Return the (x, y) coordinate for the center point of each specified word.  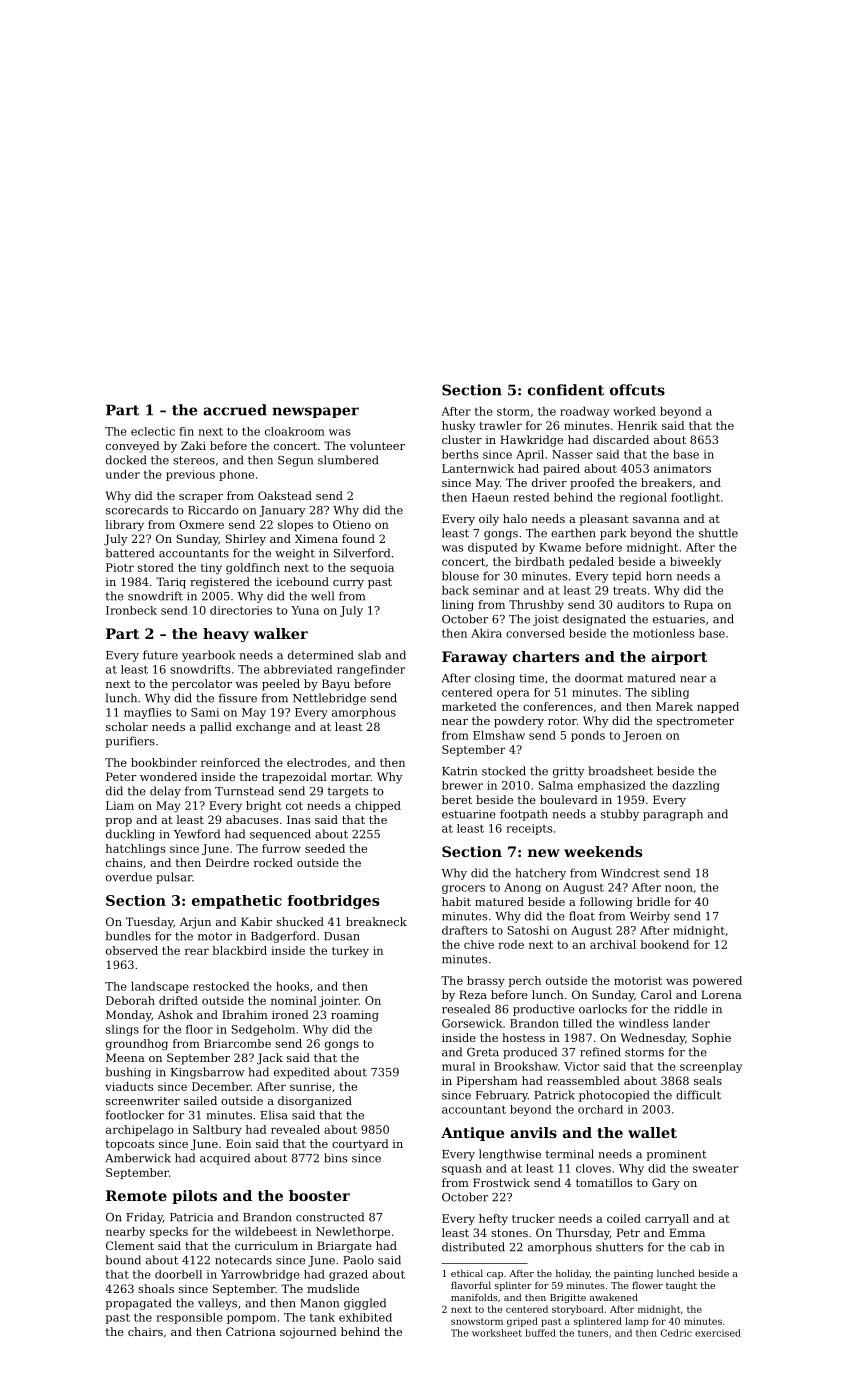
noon (679, 888)
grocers (463, 889)
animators (682, 468)
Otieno (352, 524)
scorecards (137, 510)
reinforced (230, 762)
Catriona (251, 1331)
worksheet (497, 1333)
